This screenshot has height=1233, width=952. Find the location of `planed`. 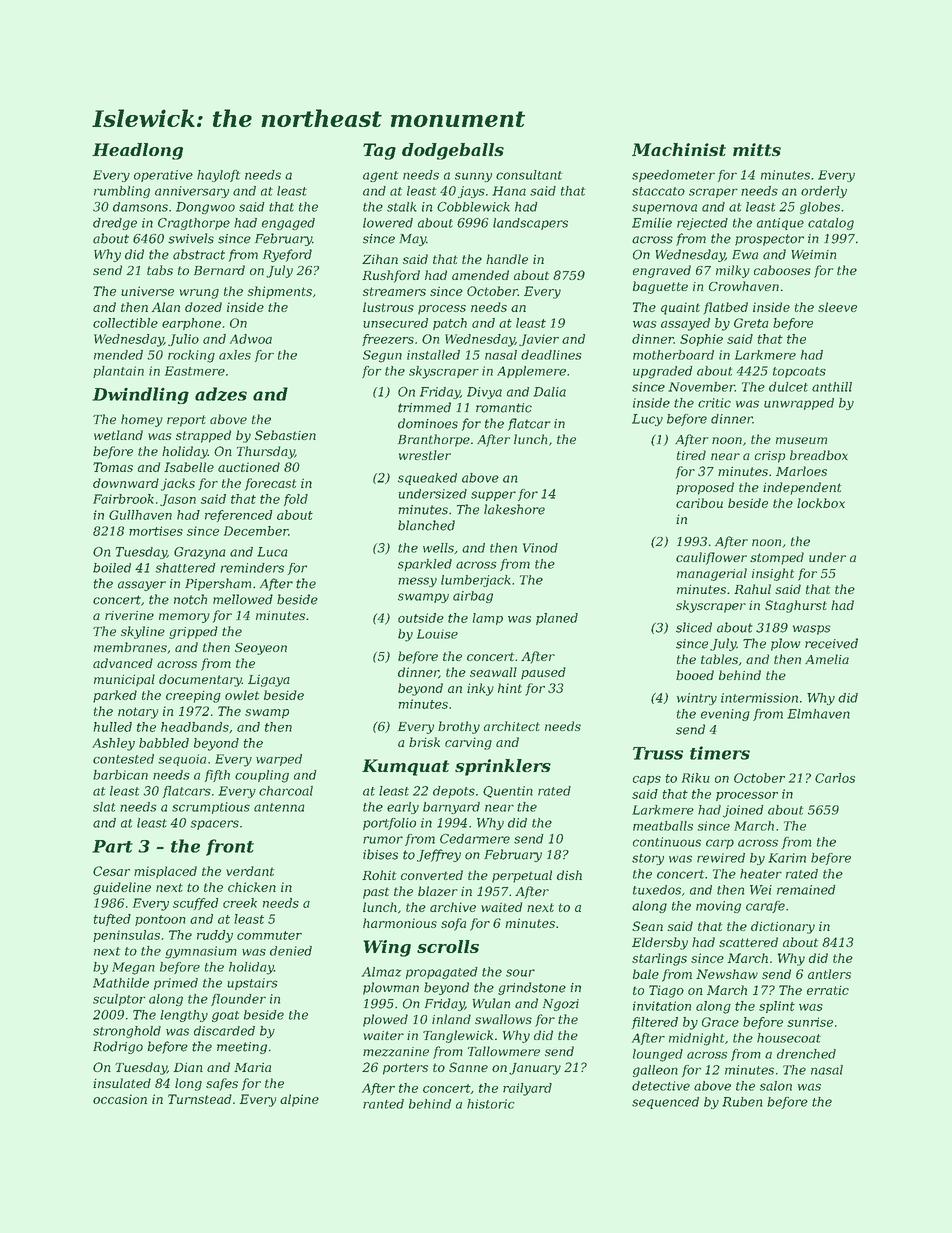

planed is located at coordinates (557, 619).
